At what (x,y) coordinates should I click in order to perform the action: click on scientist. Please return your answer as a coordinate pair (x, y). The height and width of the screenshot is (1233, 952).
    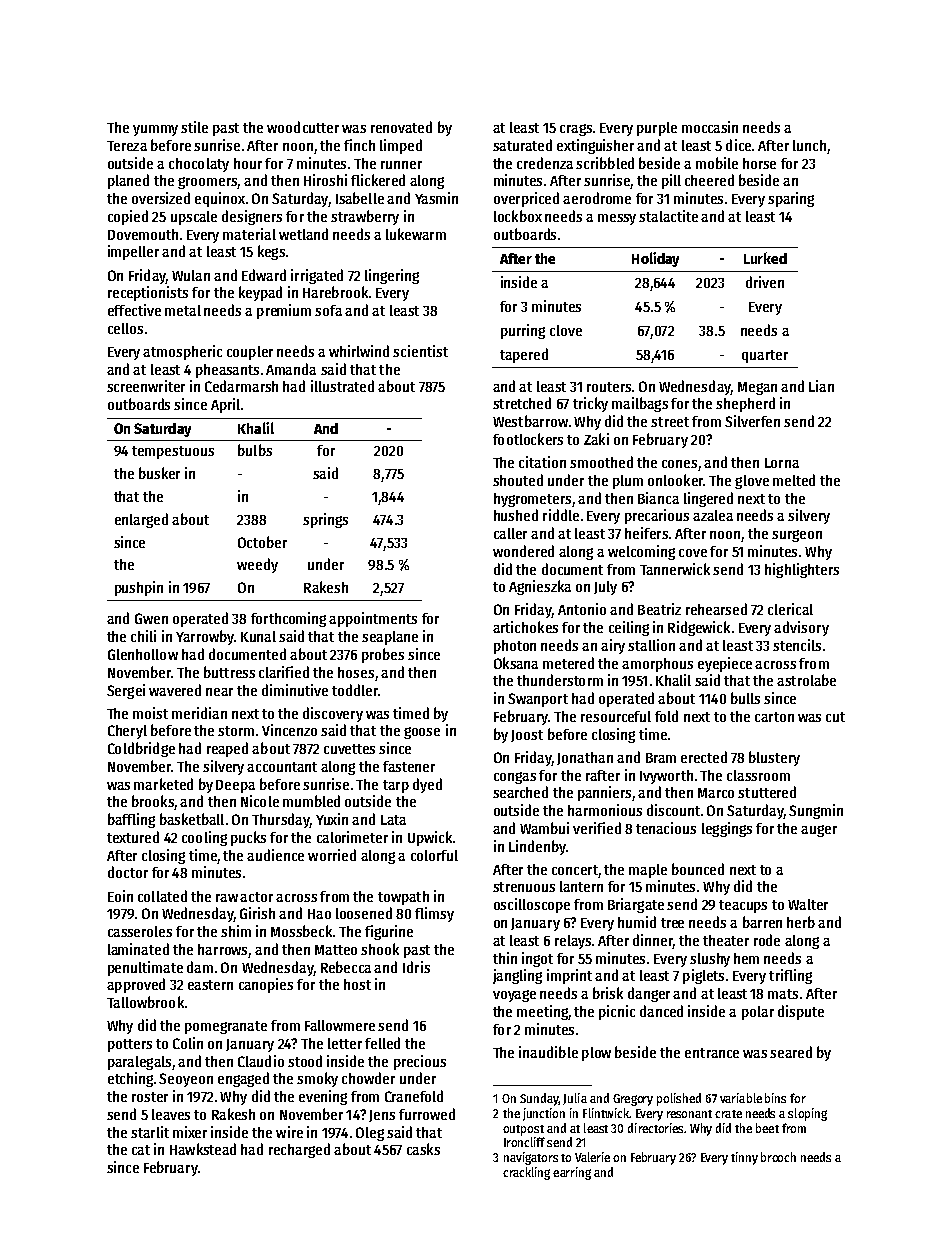
    Looking at the image, I should click on (420, 351).
